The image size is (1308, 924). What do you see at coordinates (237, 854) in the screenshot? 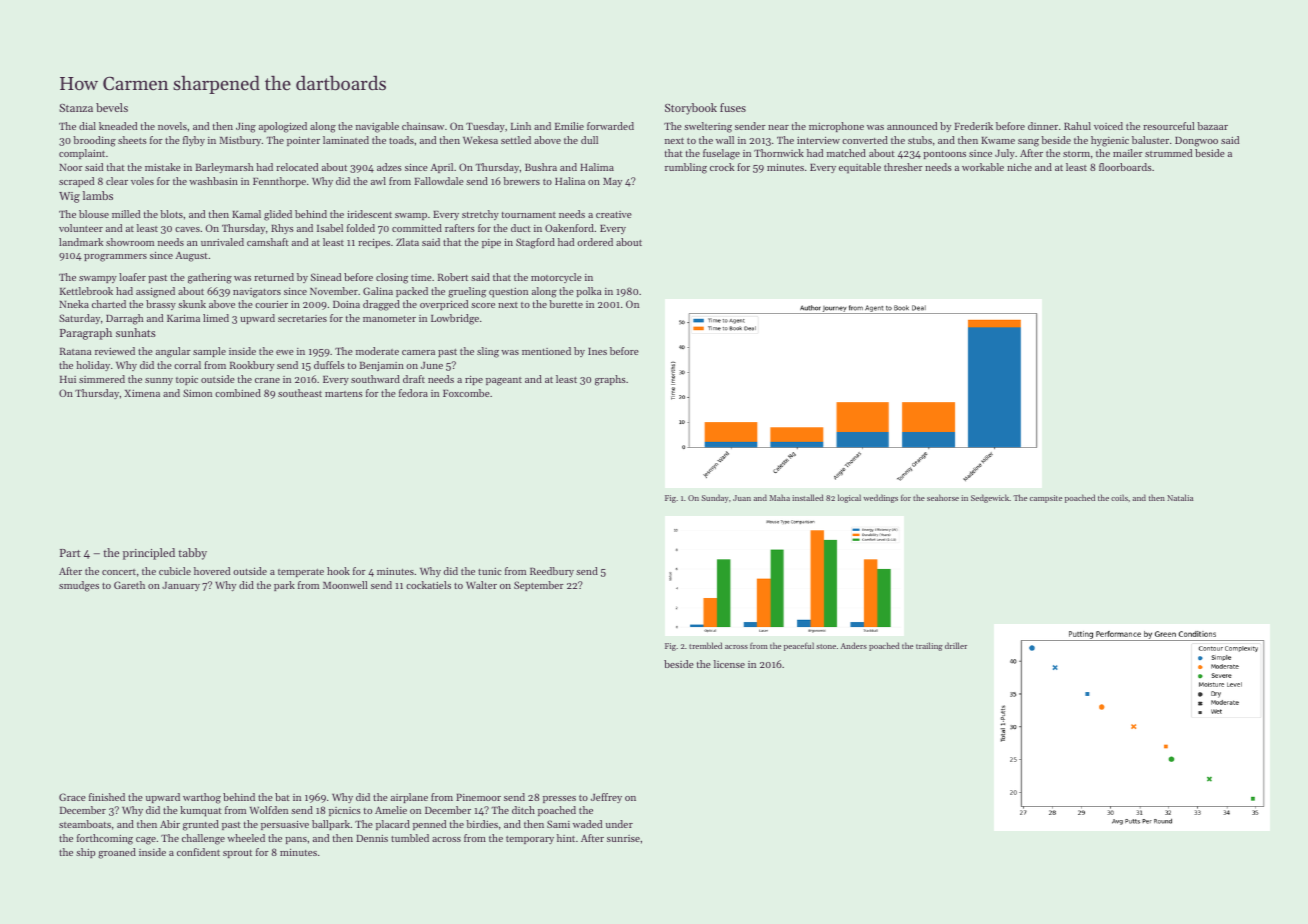
I see `sprout` at bounding box center [237, 854].
